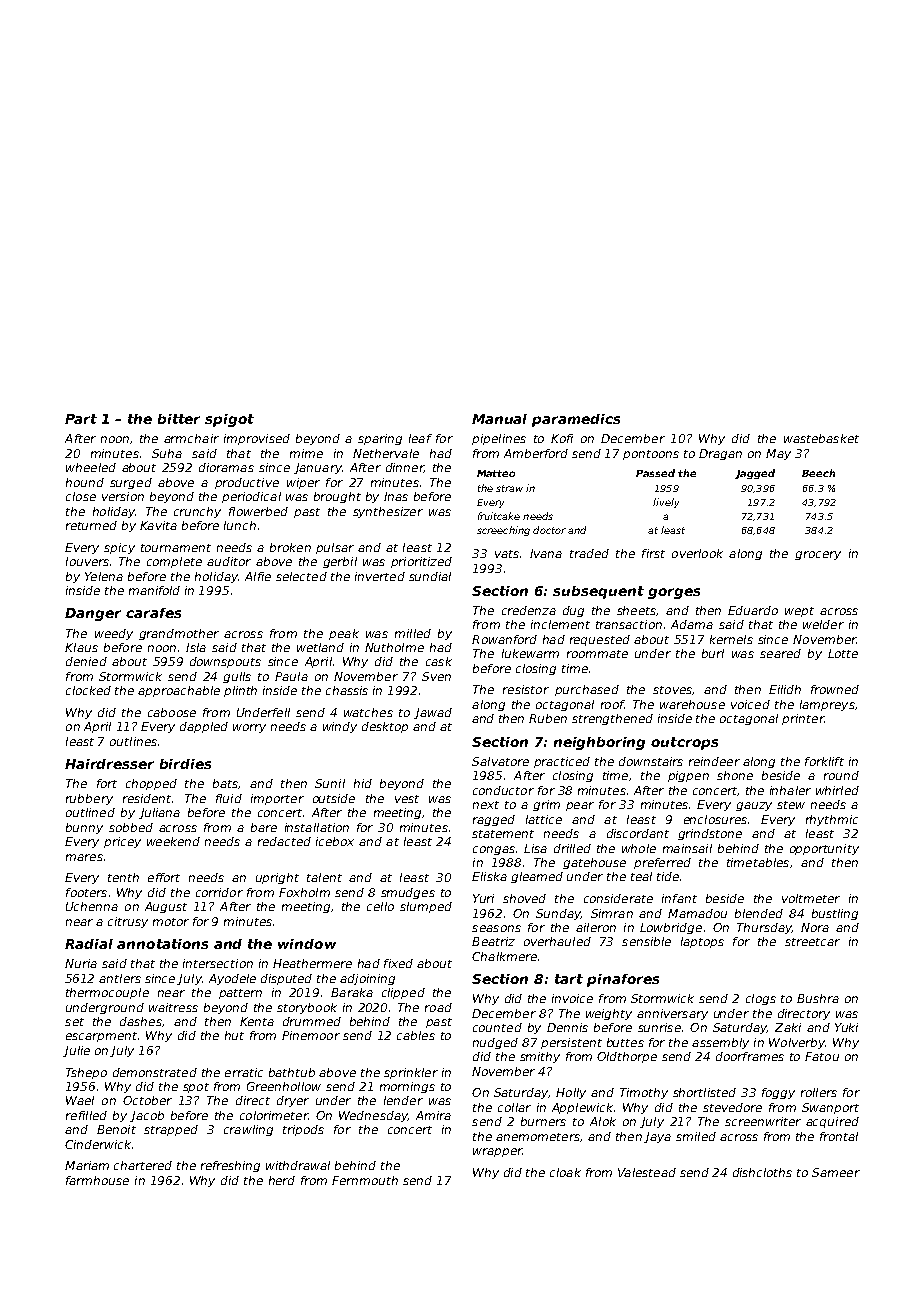 The image size is (924, 1308). Describe the element at coordinates (81, 419) in the screenshot. I see `Part` at that location.
